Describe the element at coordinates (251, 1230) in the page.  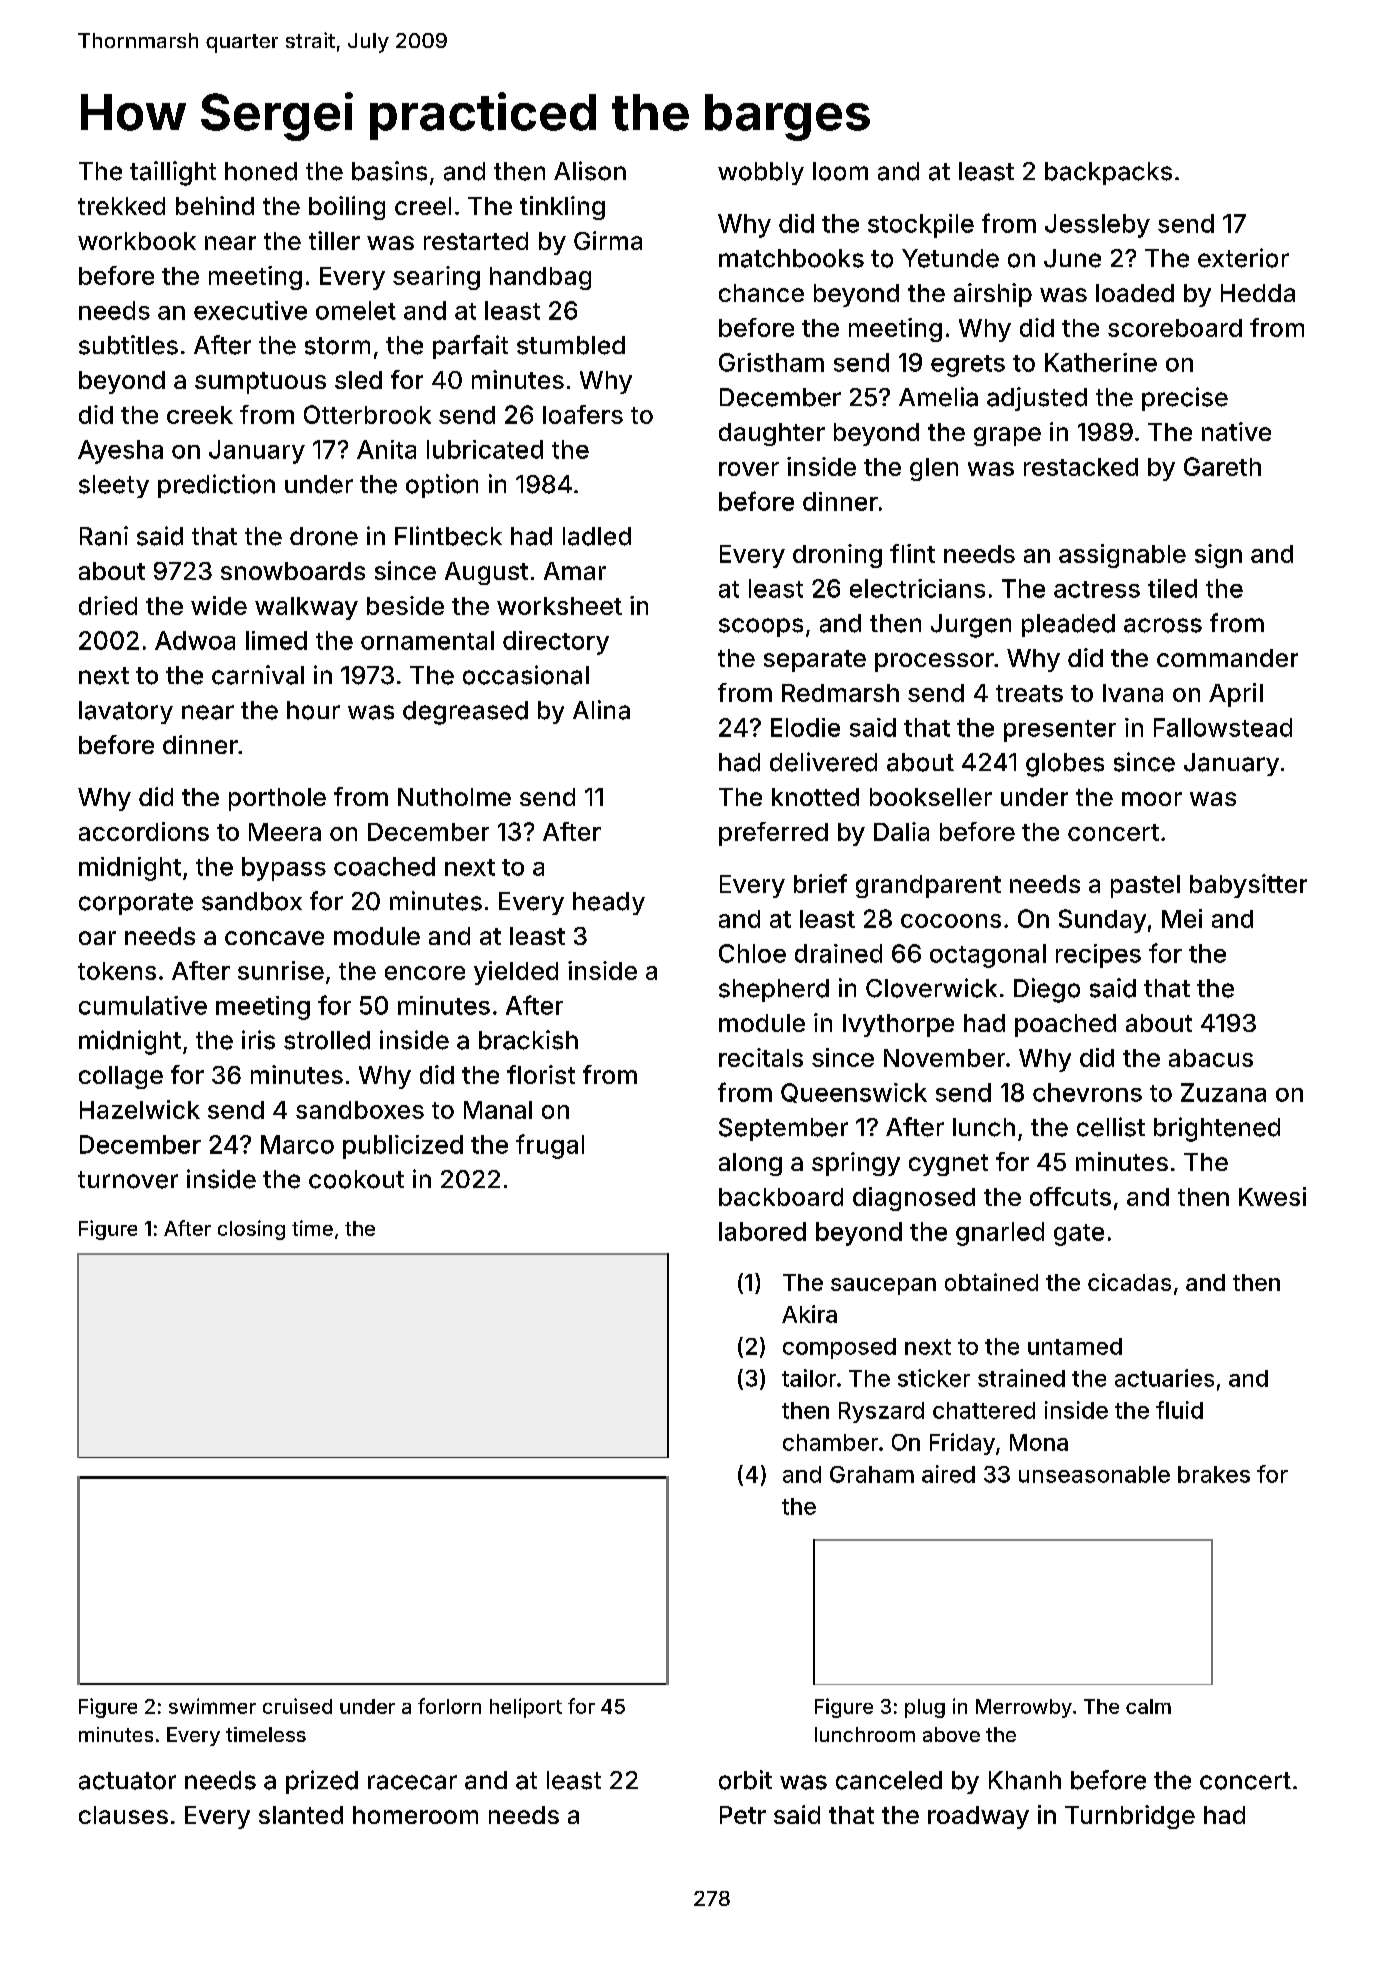
I see `closing` at that location.
